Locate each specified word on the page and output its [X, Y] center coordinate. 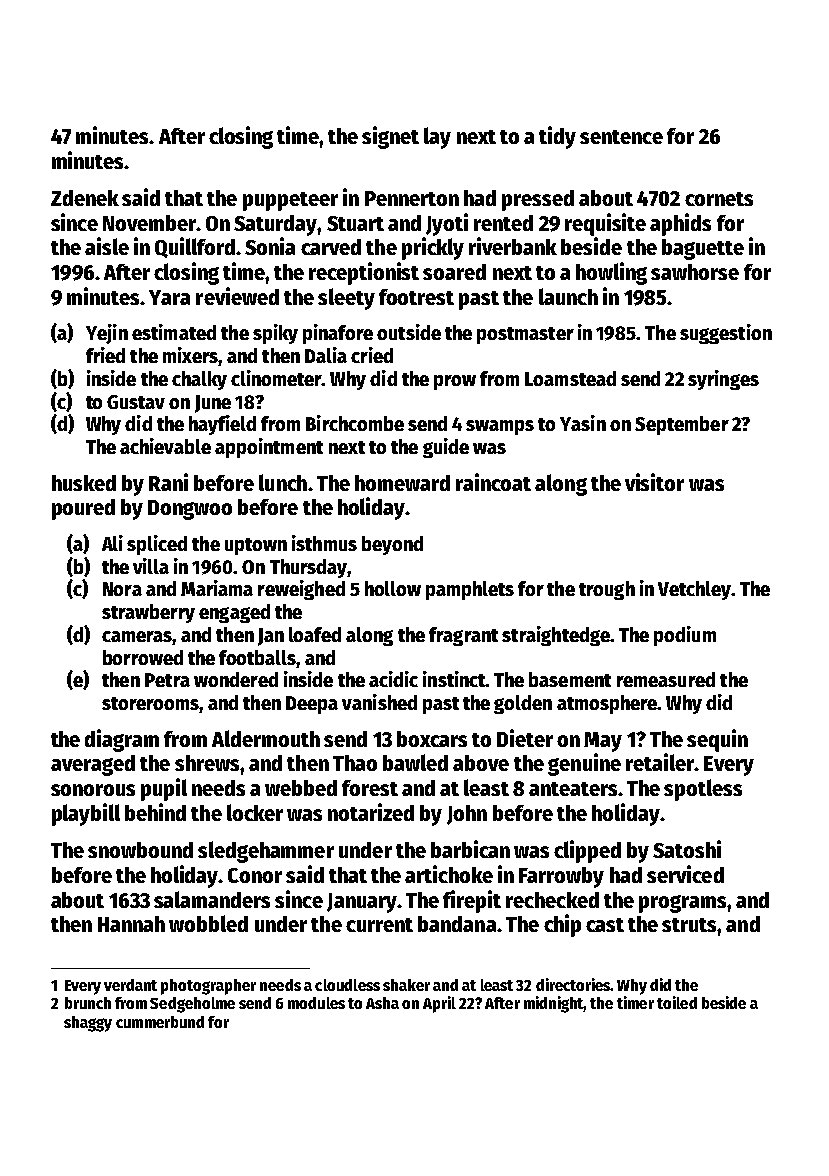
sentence [621, 137]
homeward [402, 483]
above [481, 763]
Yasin [583, 423]
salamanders [212, 899]
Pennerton [412, 198]
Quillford [195, 247]
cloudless [347, 985]
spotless [703, 790]
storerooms [150, 703]
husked [84, 483]
